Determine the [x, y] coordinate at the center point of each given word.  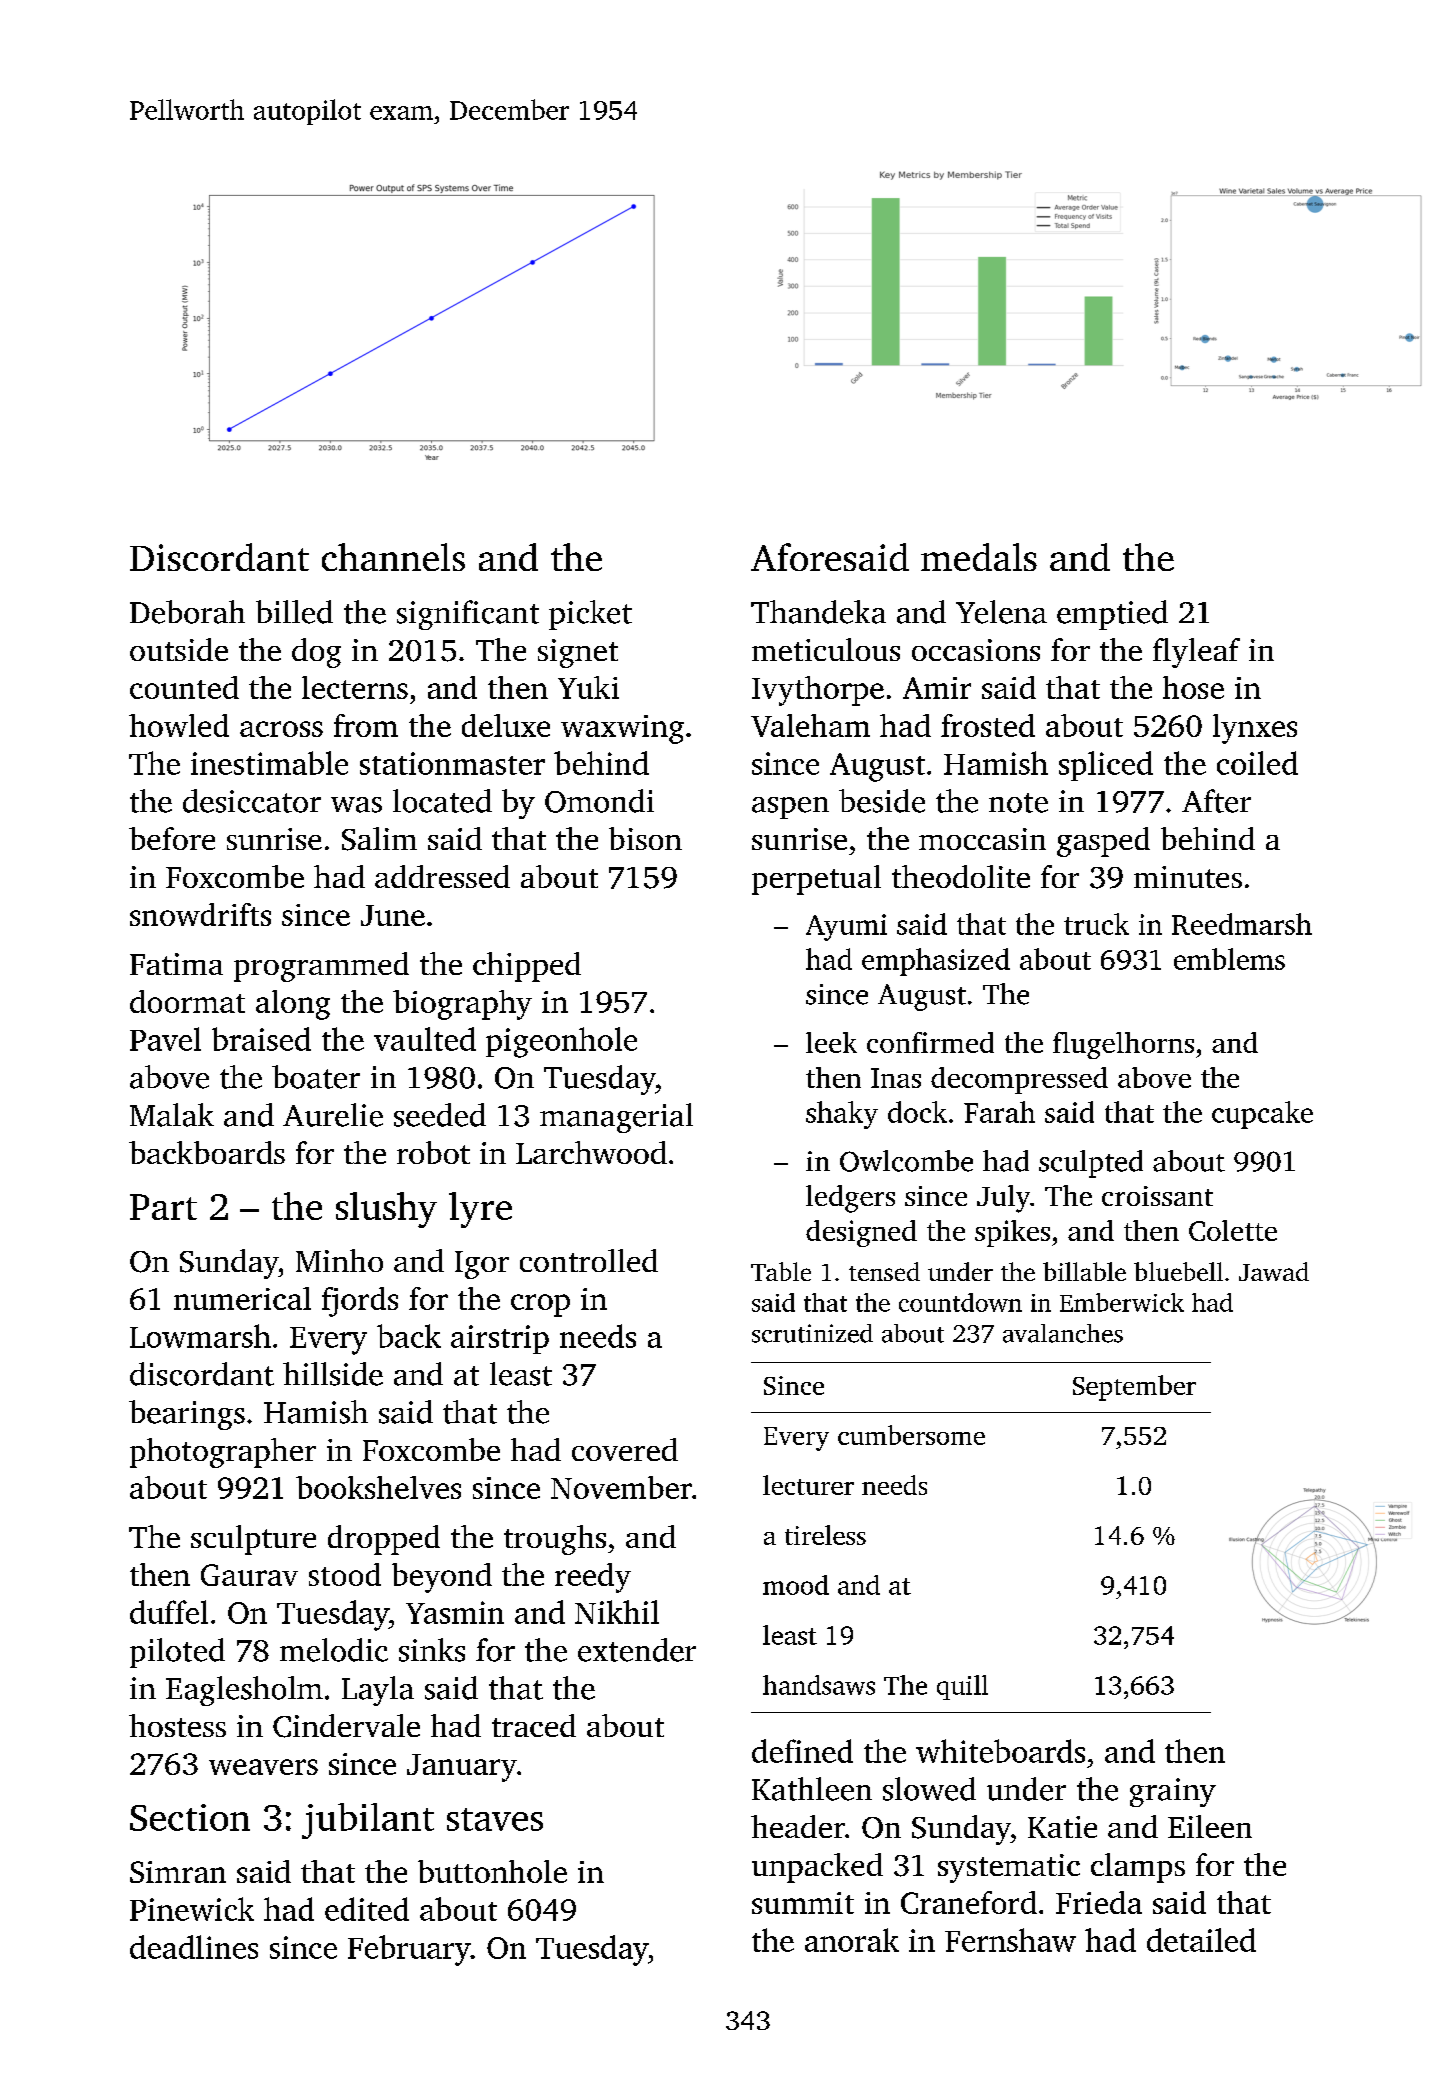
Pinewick [192, 1909]
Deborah [187, 612]
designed [861, 1233]
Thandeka [818, 612]
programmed [321, 967]
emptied [1112, 615]
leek [831, 1042]
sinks [432, 1650]
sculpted [1091, 1164]
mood [796, 1585]
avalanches [1063, 1333]
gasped [1103, 842]
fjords [360, 1302]
